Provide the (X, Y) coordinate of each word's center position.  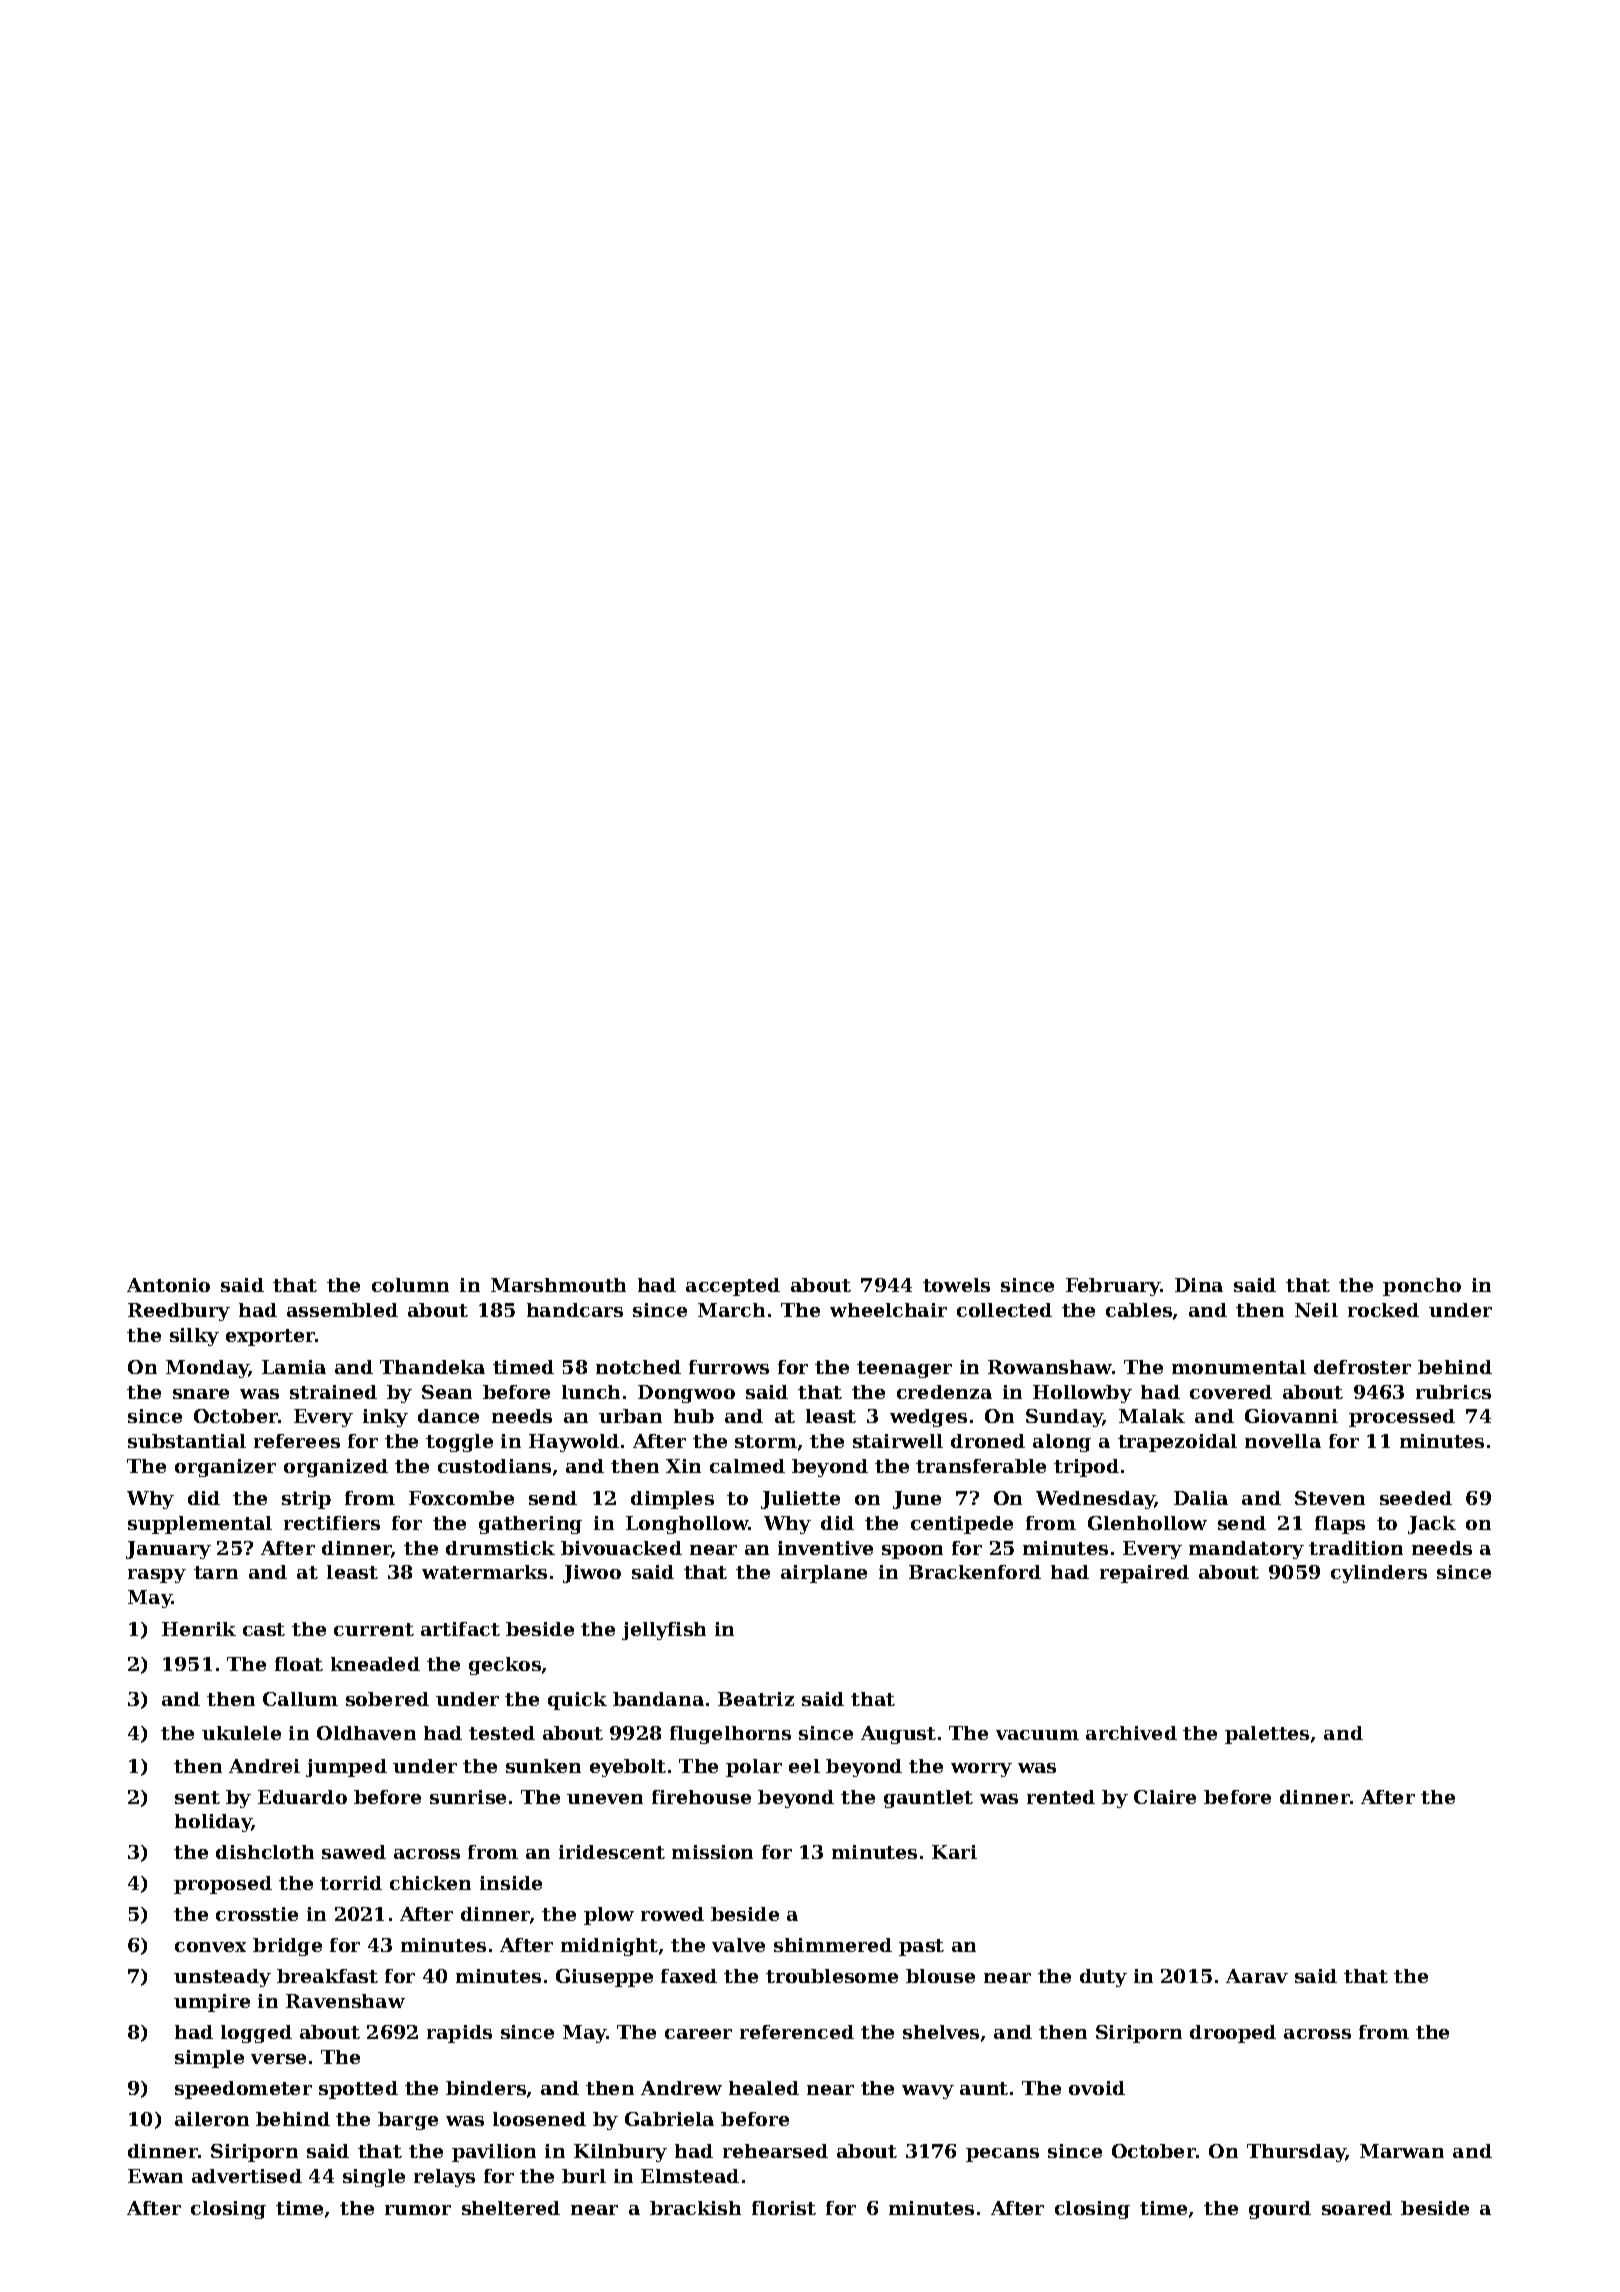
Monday (207, 1369)
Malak (1152, 1416)
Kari (954, 1852)
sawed (354, 1852)
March (731, 1310)
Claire (1165, 1797)
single (374, 2178)
